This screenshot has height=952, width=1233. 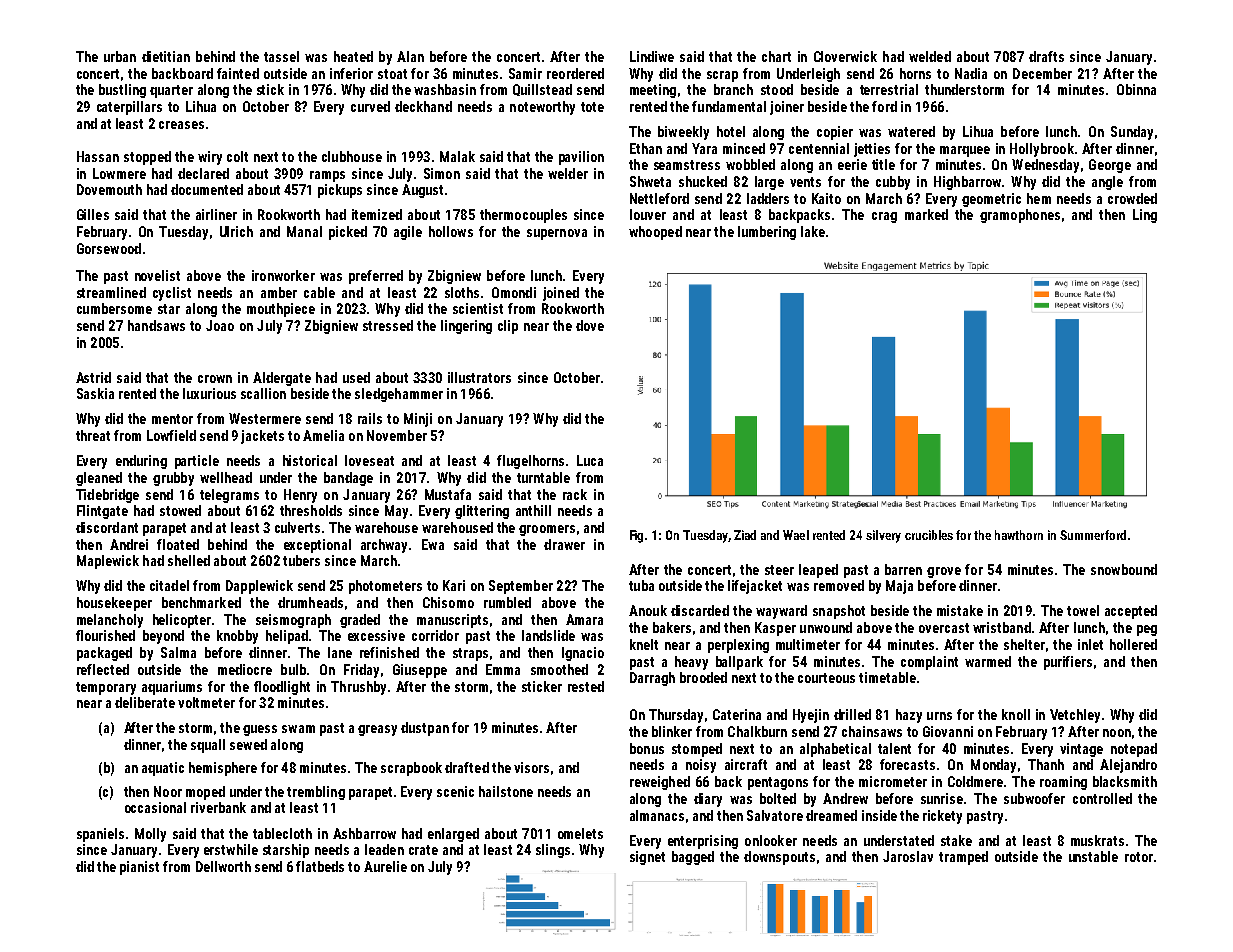 I want to click on drafts, so click(x=1046, y=56).
